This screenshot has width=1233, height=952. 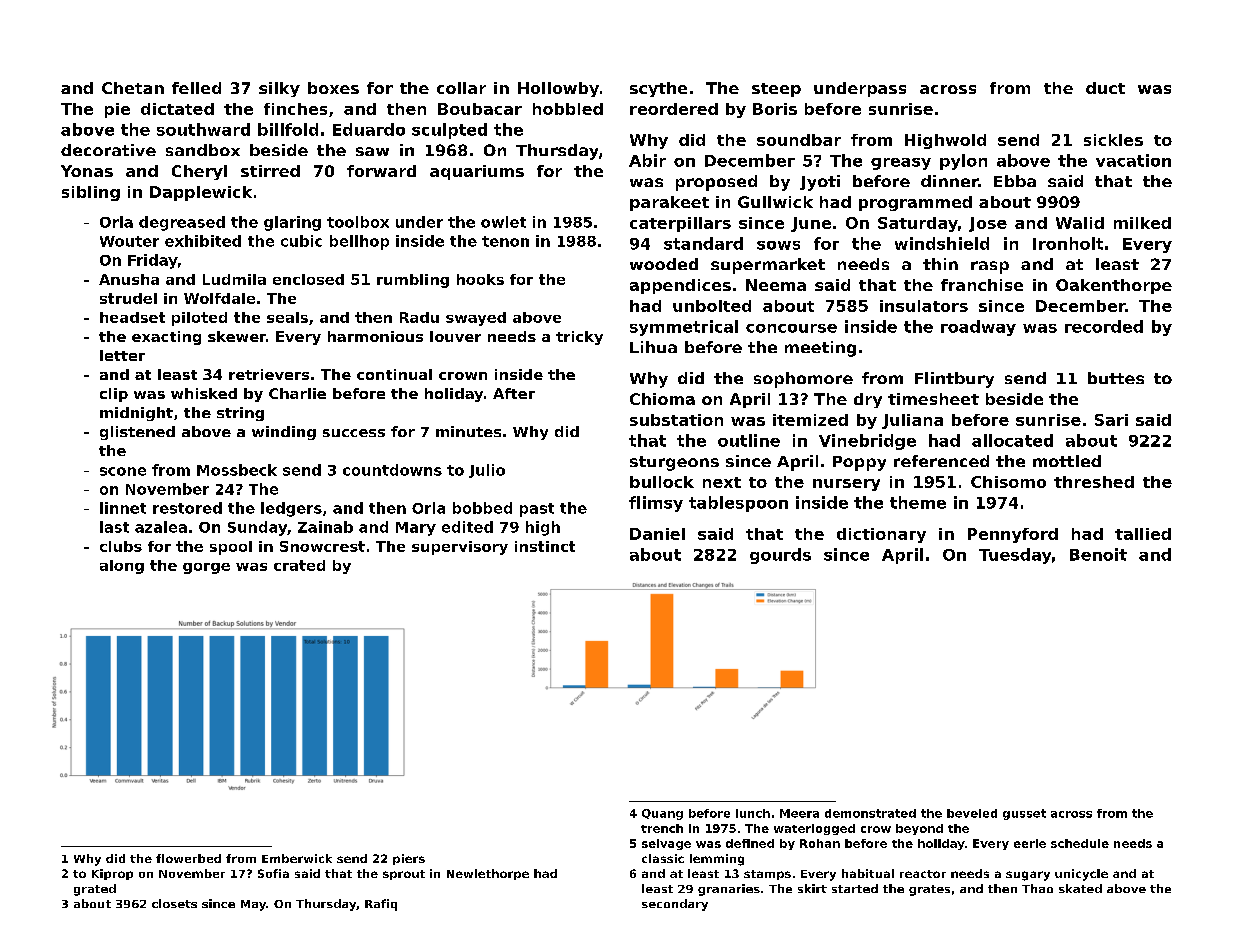 What do you see at coordinates (206, 568) in the screenshot?
I see `gorge` at bounding box center [206, 568].
